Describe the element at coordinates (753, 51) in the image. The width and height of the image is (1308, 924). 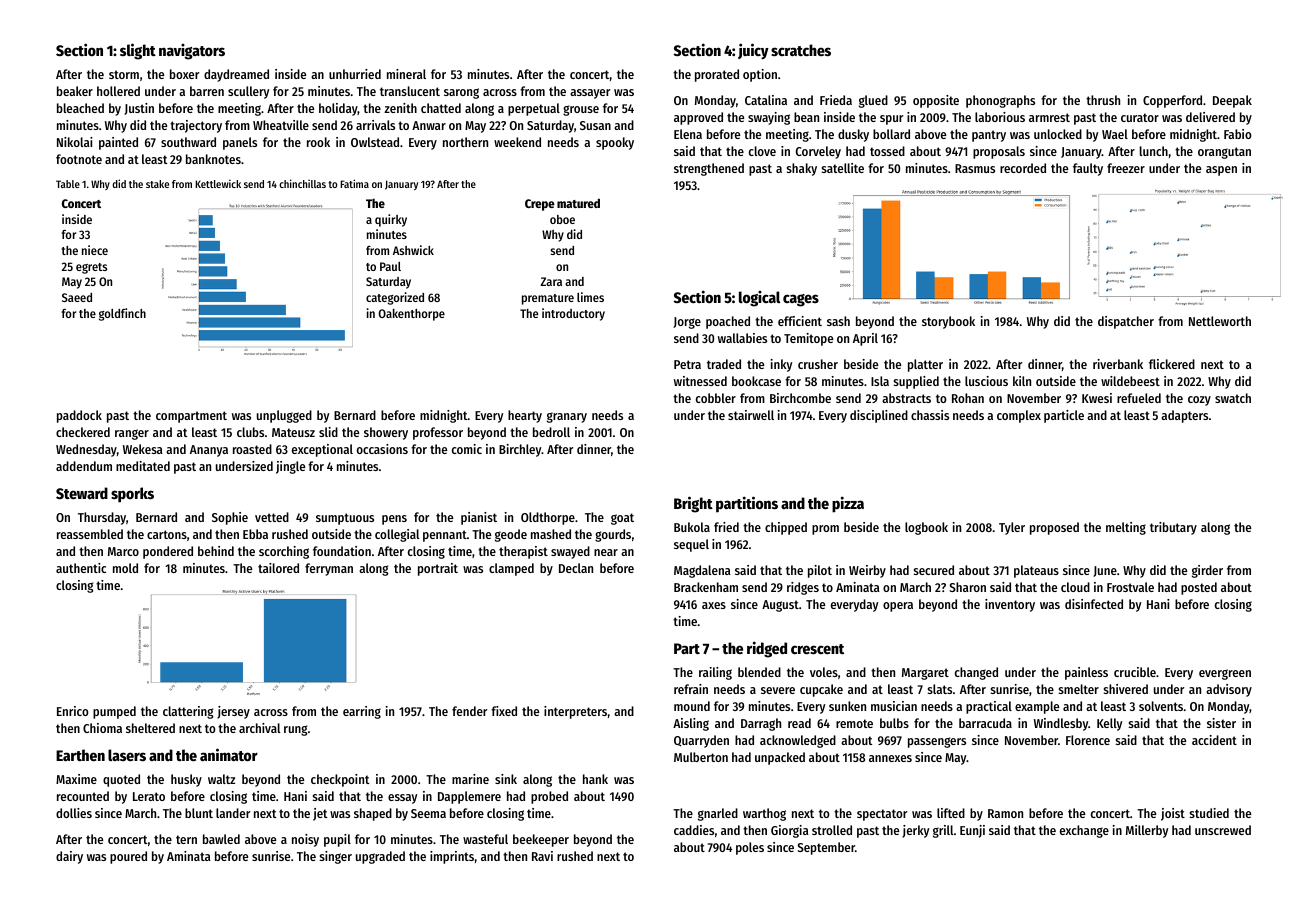
I see `juicy` at that location.
